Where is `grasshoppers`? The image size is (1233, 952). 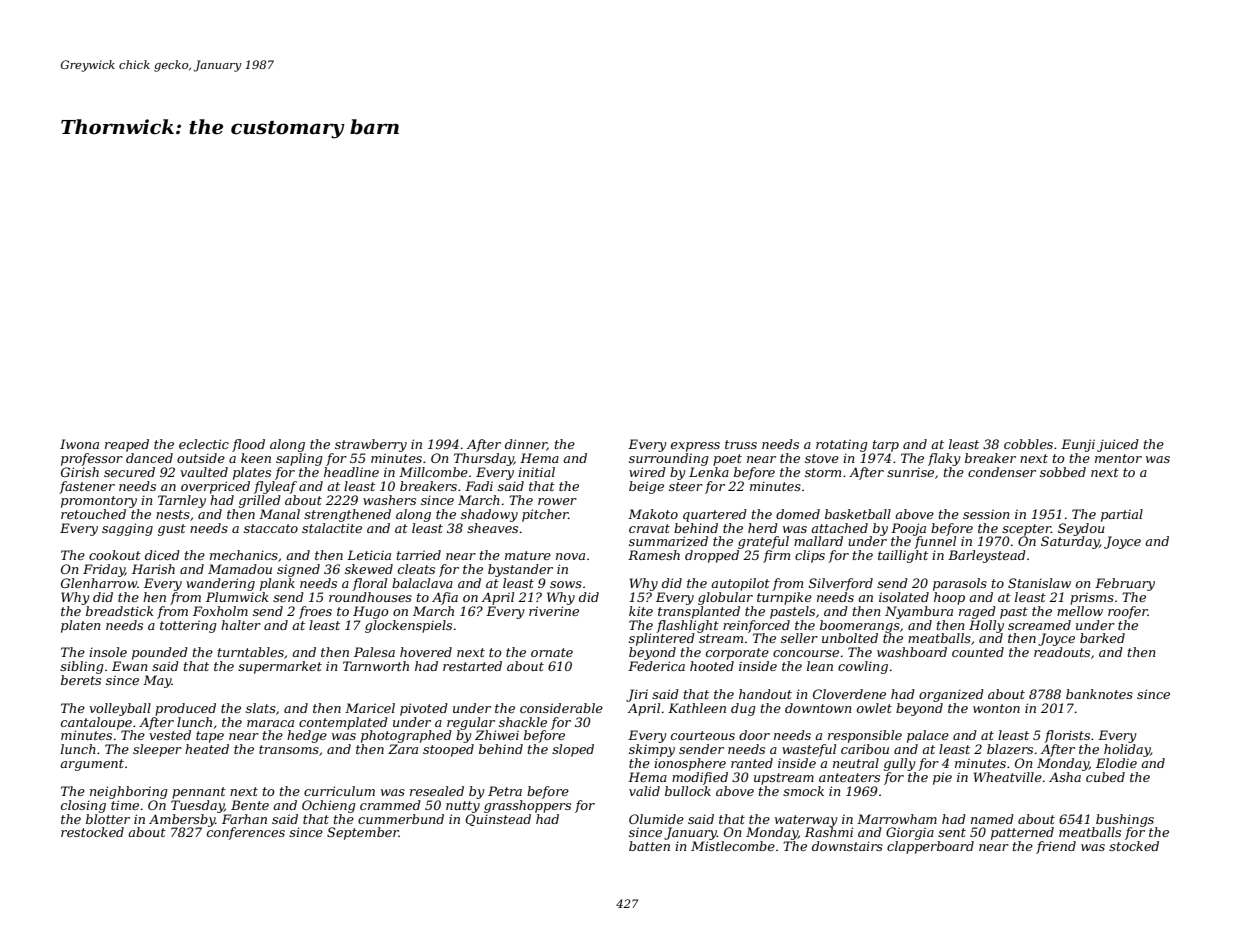 grasshoppers is located at coordinates (527, 806).
